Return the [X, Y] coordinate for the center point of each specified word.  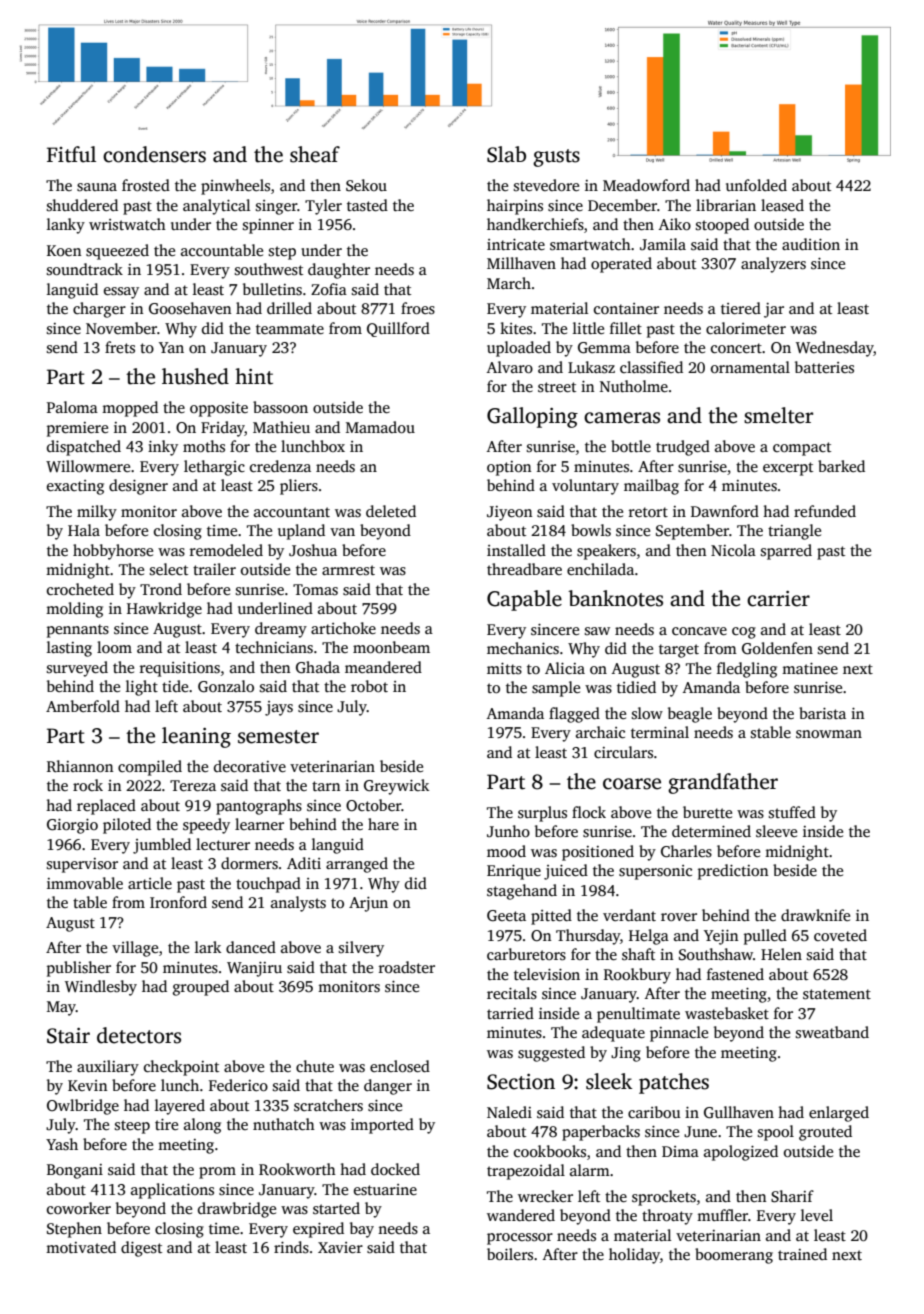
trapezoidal [526, 1172]
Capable [524, 600]
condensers [154, 154]
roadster [407, 967]
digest [141, 1249]
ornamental [750, 367]
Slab [506, 154]
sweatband [832, 1032]
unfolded [756, 185]
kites [516, 328]
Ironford [178, 902]
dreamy [281, 630]
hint [254, 376]
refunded [825, 511]
